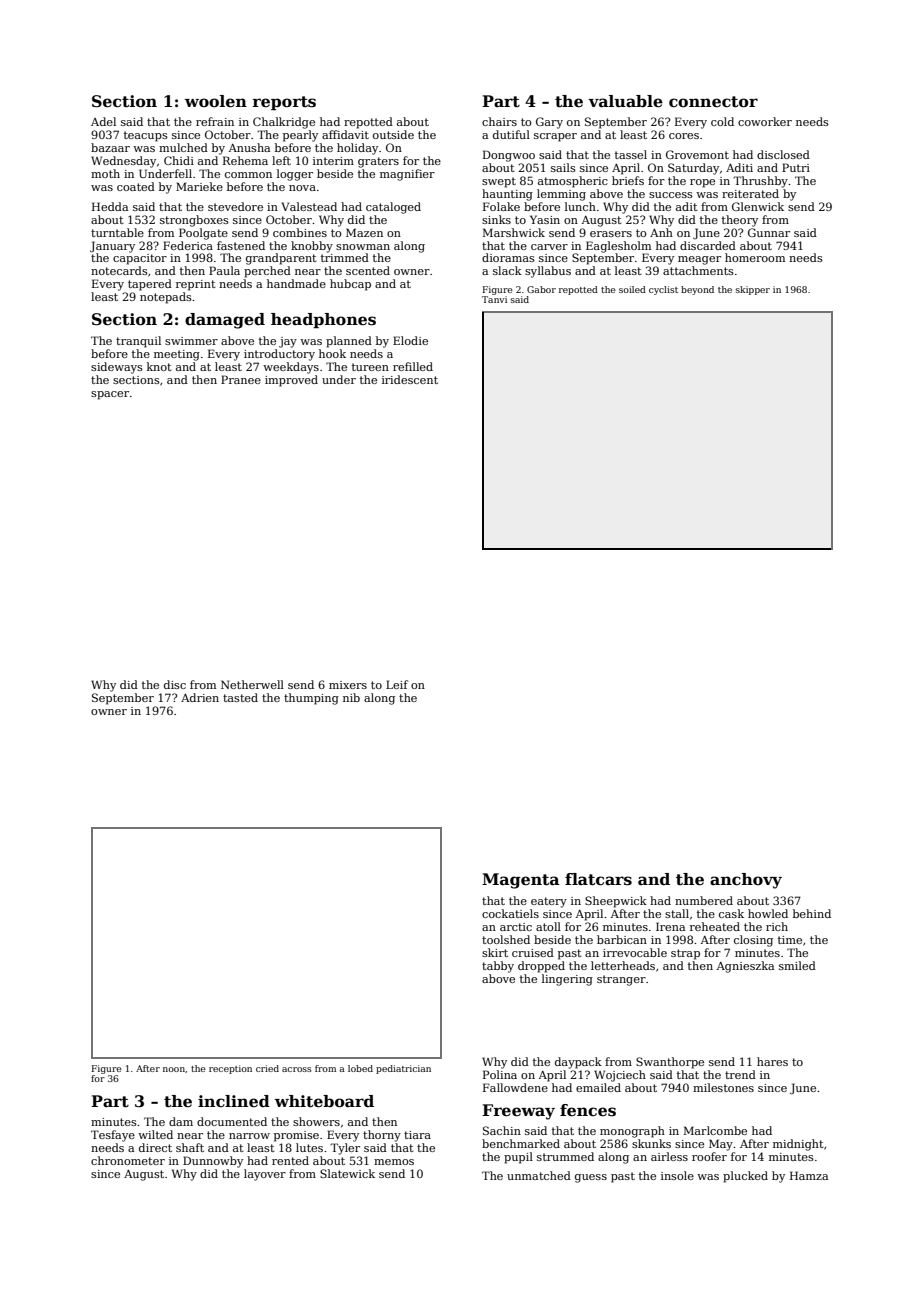 The height and width of the image is (1308, 924). I want to click on Tesfaye, so click(113, 1136).
